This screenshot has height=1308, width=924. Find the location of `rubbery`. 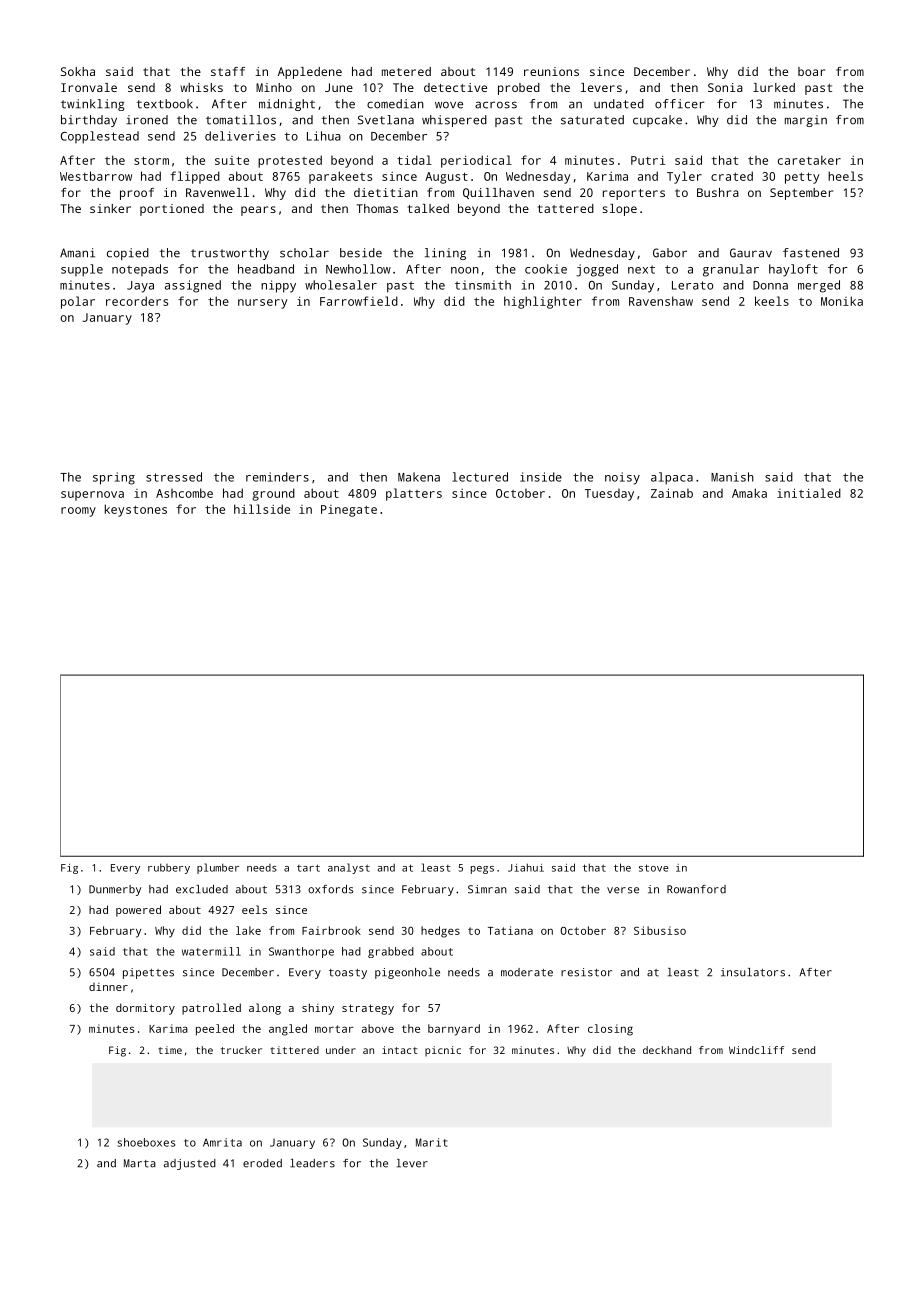

rubbery is located at coordinates (169, 868).
